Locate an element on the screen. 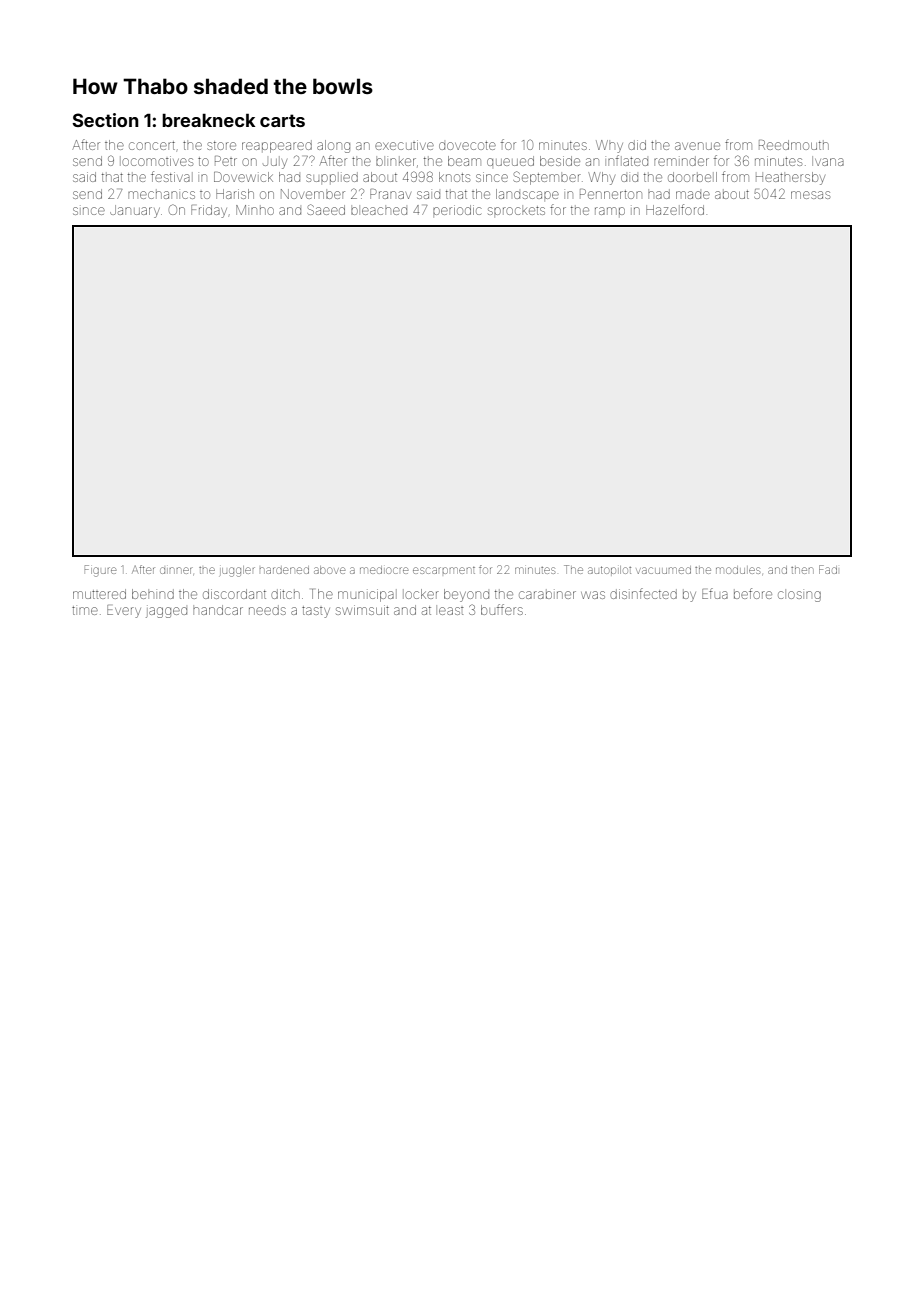  hardened is located at coordinates (284, 570).
